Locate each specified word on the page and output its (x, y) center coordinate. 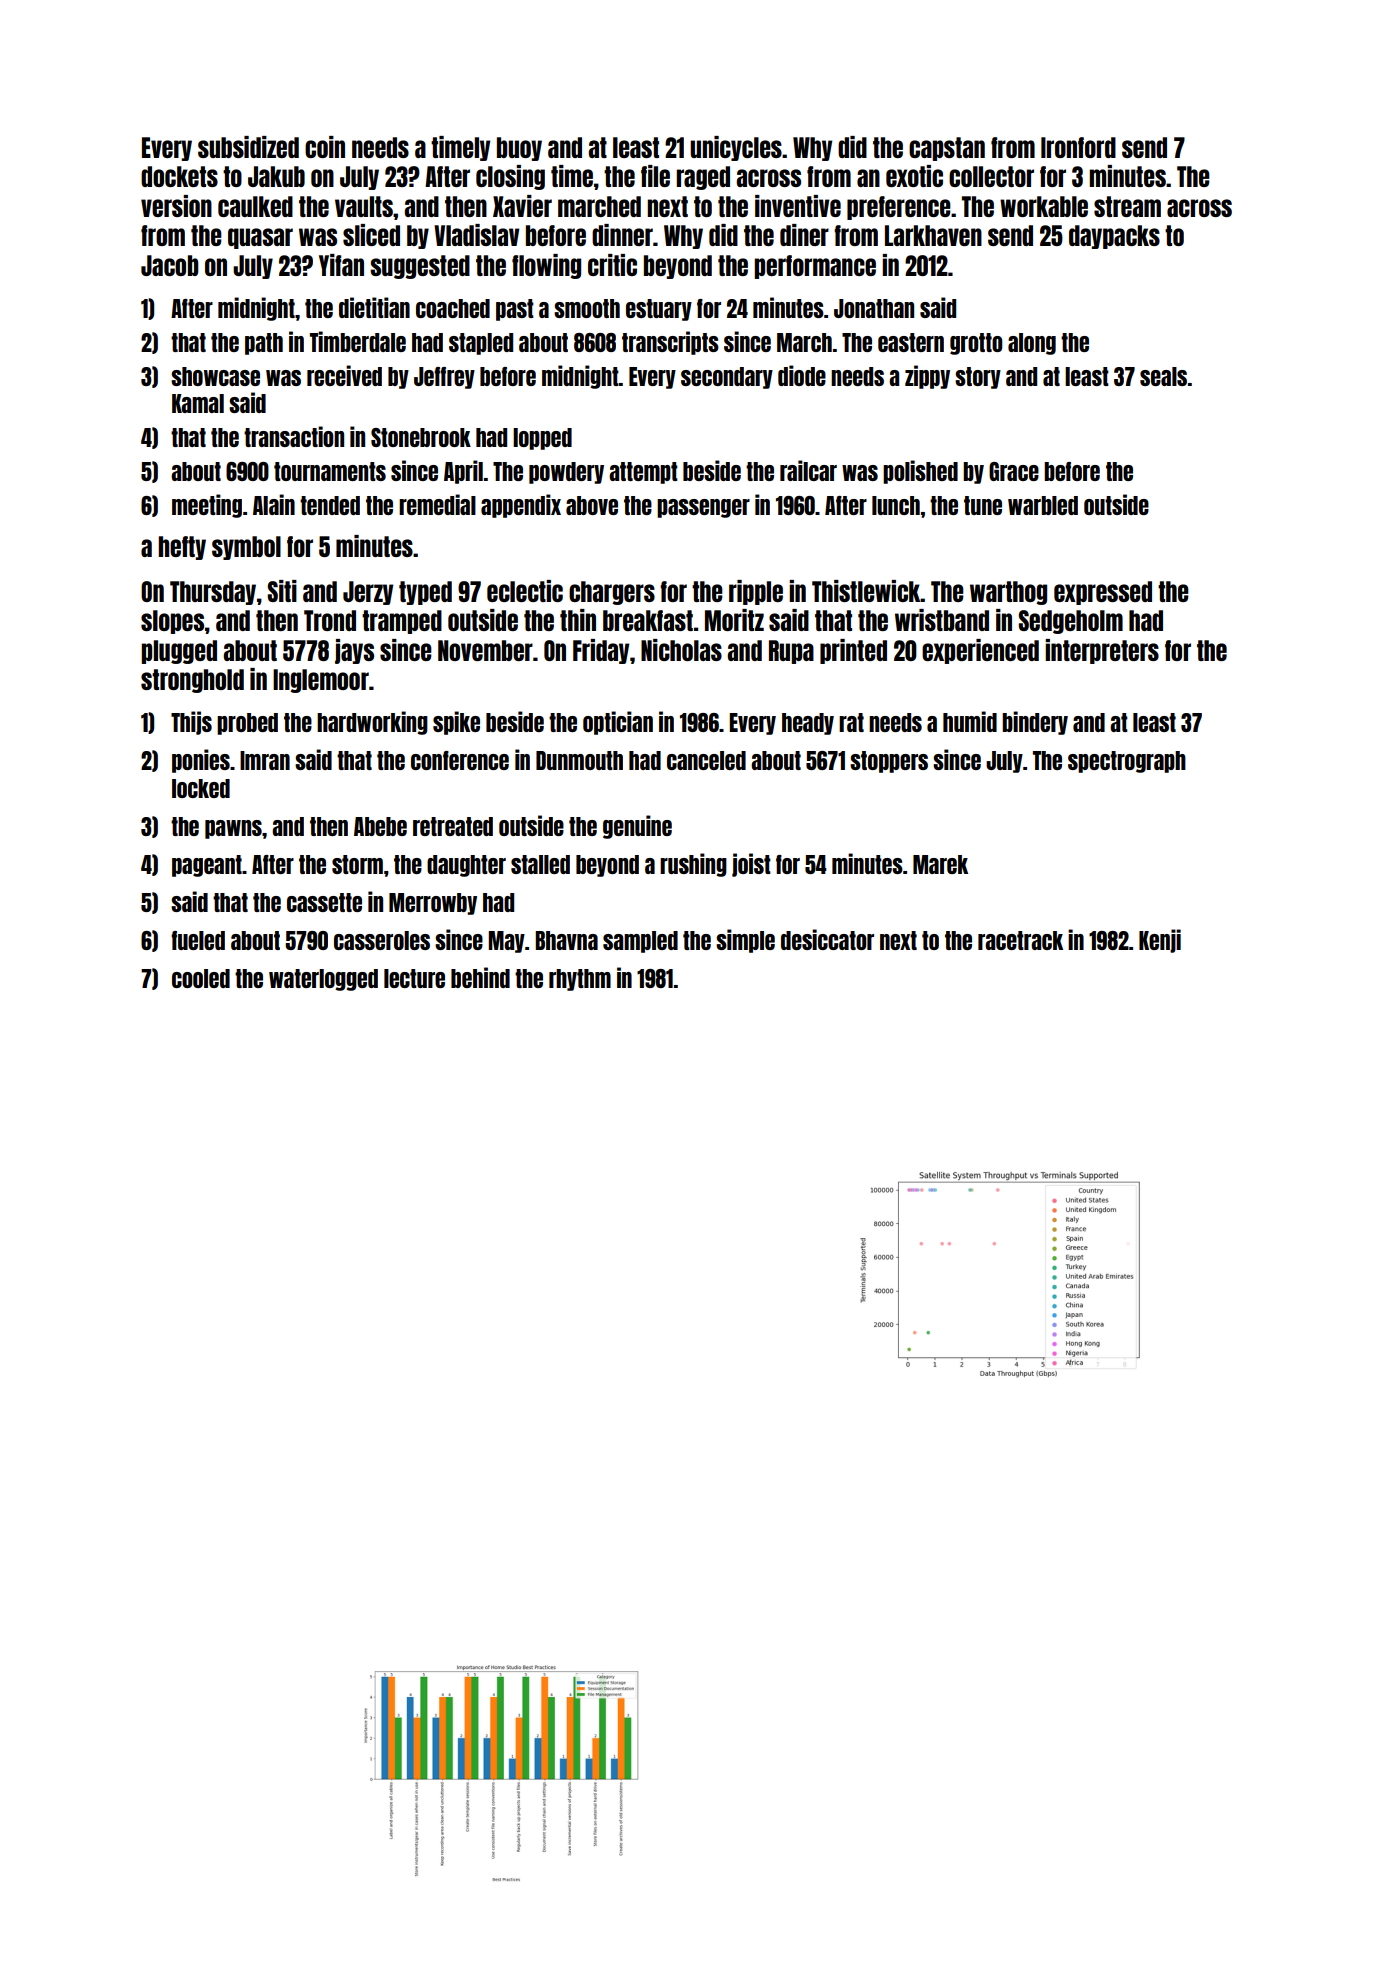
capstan (947, 149)
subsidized (248, 147)
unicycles (736, 148)
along (1032, 344)
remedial (437, 504)
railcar (808, 470)
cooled (201, 978)
